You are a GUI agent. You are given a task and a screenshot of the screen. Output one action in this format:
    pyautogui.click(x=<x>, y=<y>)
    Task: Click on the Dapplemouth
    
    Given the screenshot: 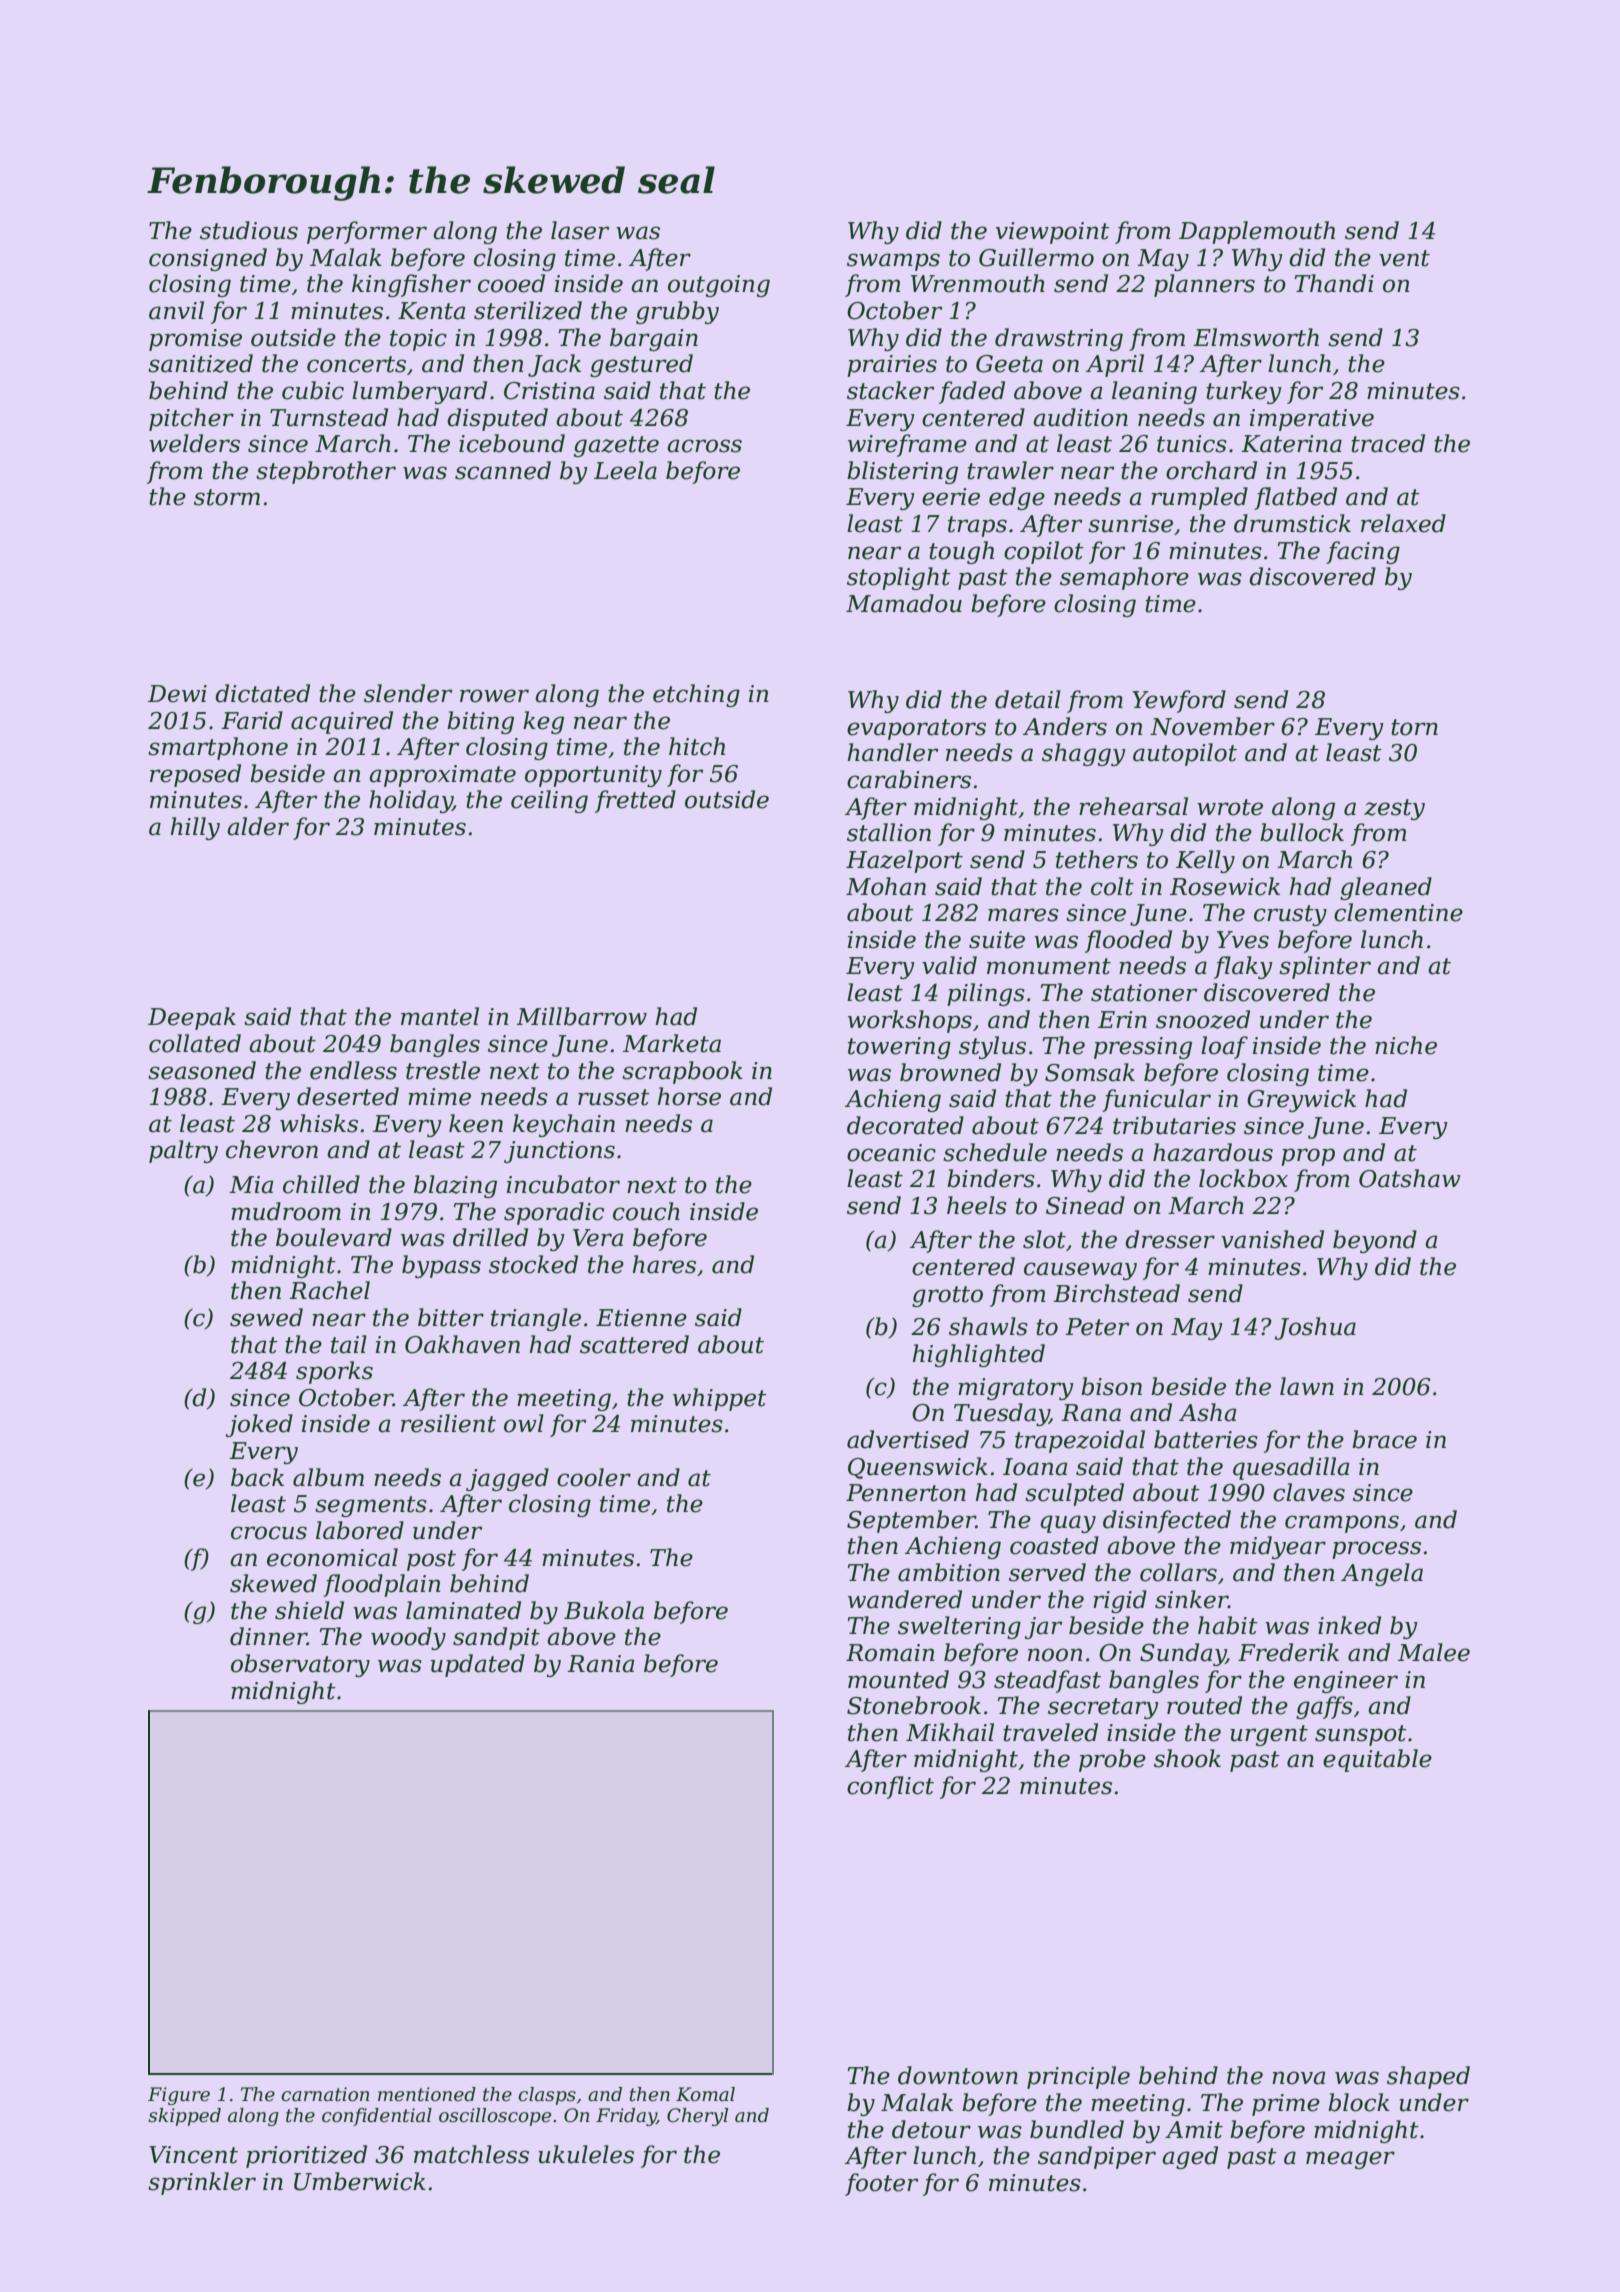 What is the action you would take?
    pyautogui.click(x=1257, y=232)
